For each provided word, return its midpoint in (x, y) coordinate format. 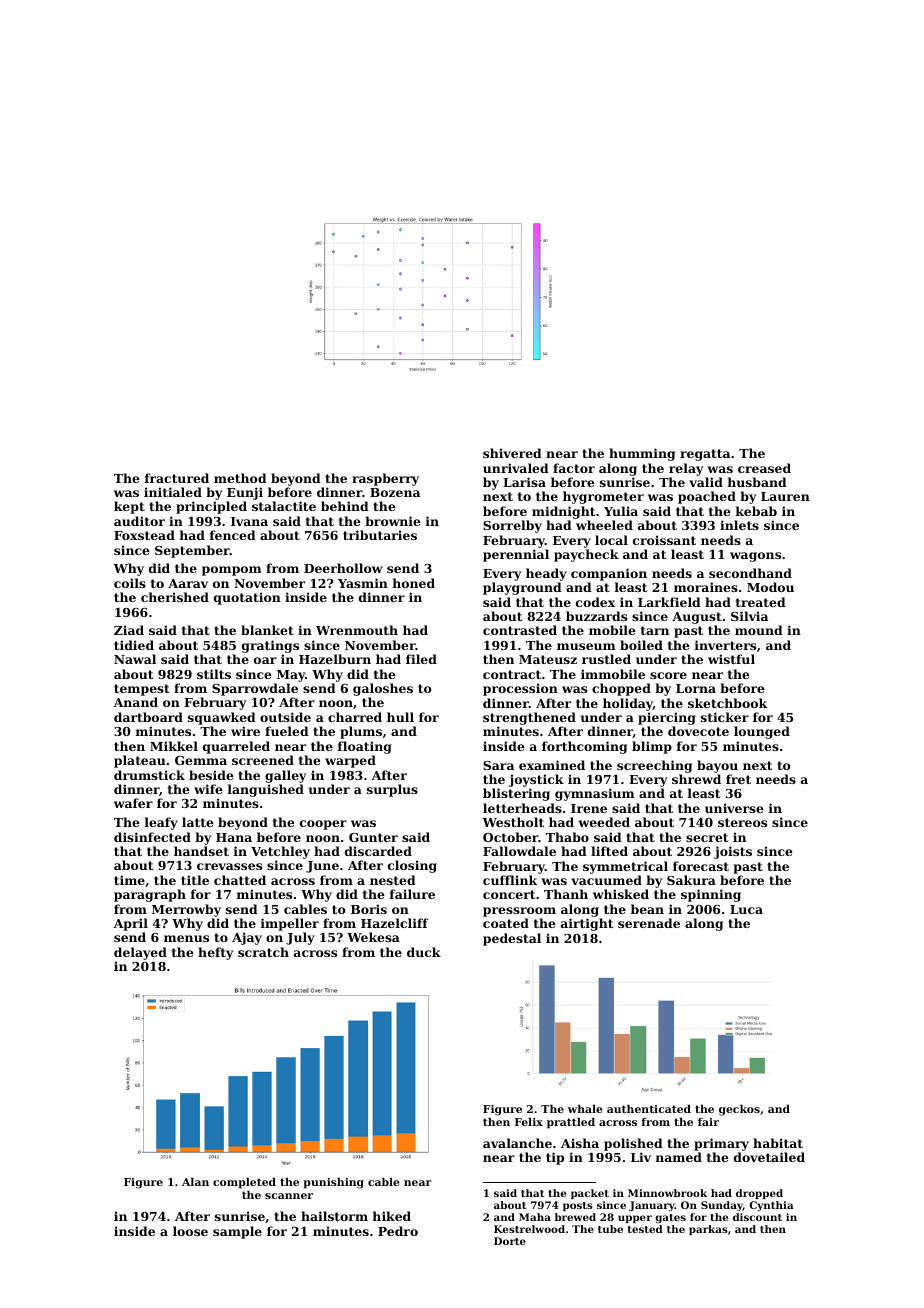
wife (208, 789)
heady (546, 574)
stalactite (284, 506)
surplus (392, 790)
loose (190, 1231)
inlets (739, 525)
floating (365, 747)
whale (585, 1109)
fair (708, 1122)
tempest (142, 690)
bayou (717, 766)
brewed (575, 1217)
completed (244, 1183)
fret (738, 779)
